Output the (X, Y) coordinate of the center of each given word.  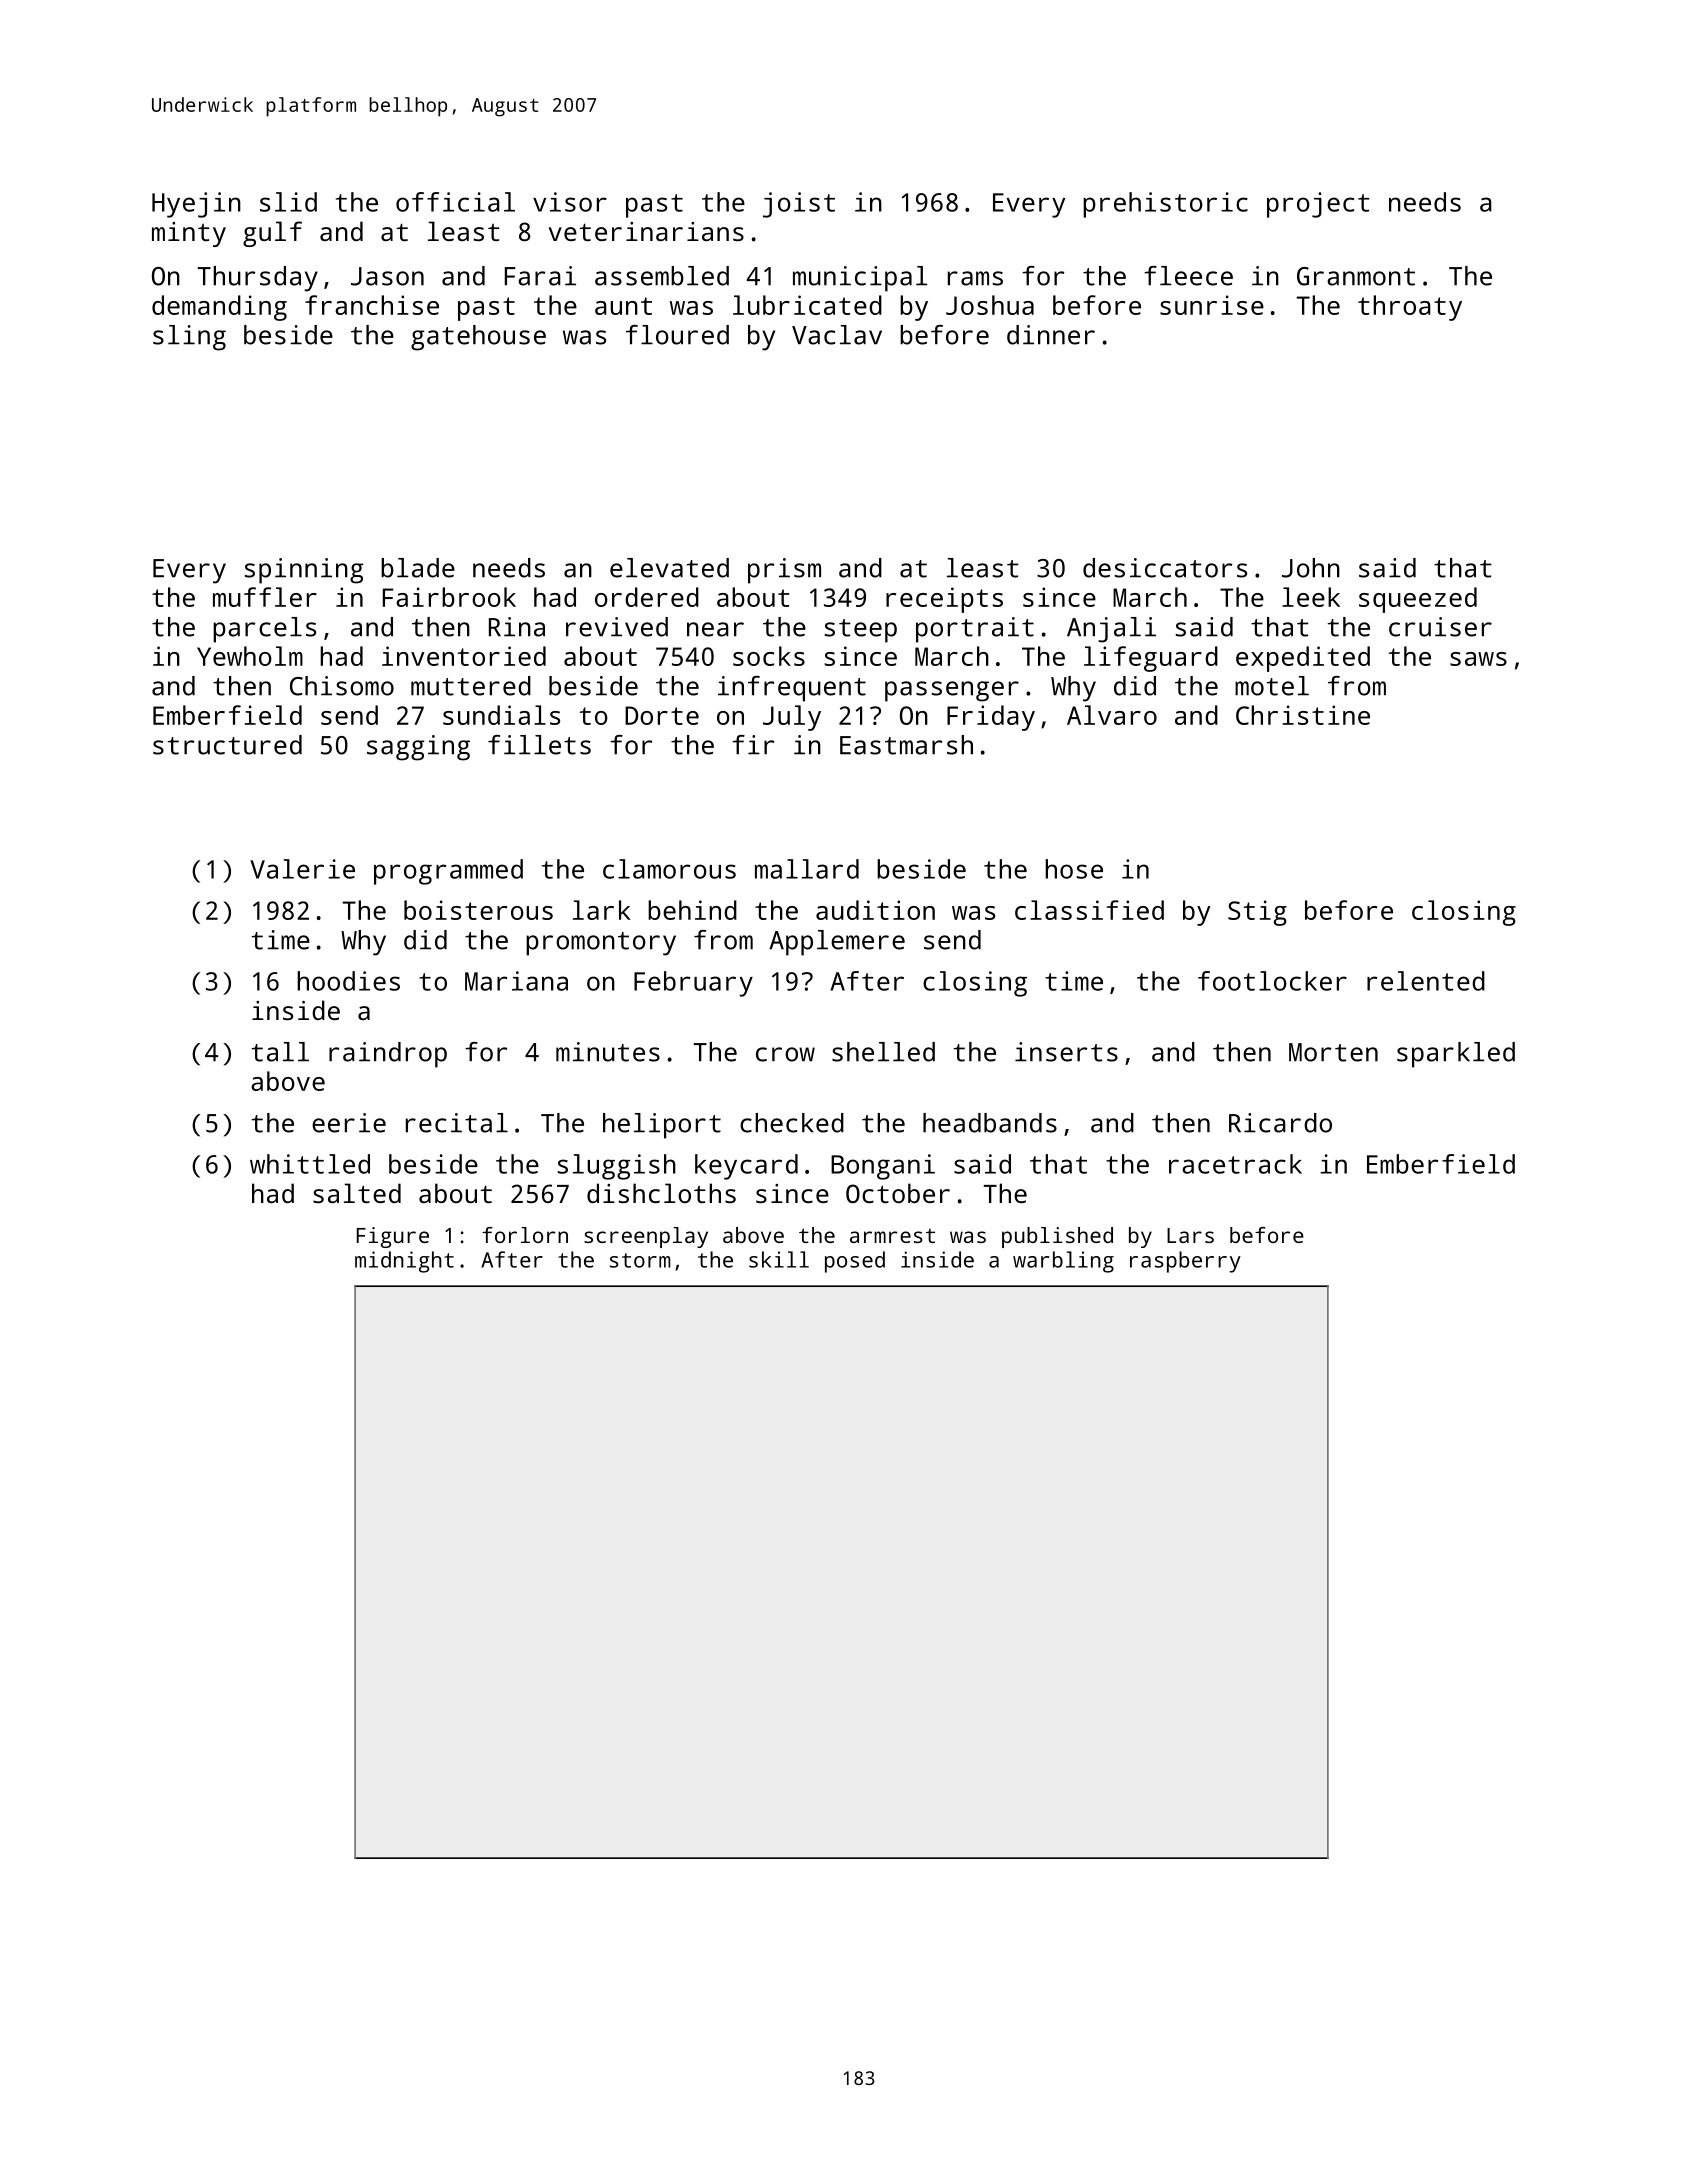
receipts (944, 600)
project (1318, 205)
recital (457, 1123)
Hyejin (196, 205)
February (693, 984)
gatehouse (478, 338)
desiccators (1165, 568)
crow (785, 1054)
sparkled (1456, 1055)
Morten (1333, 1052)
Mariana (516, 981)
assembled (662, 276)
